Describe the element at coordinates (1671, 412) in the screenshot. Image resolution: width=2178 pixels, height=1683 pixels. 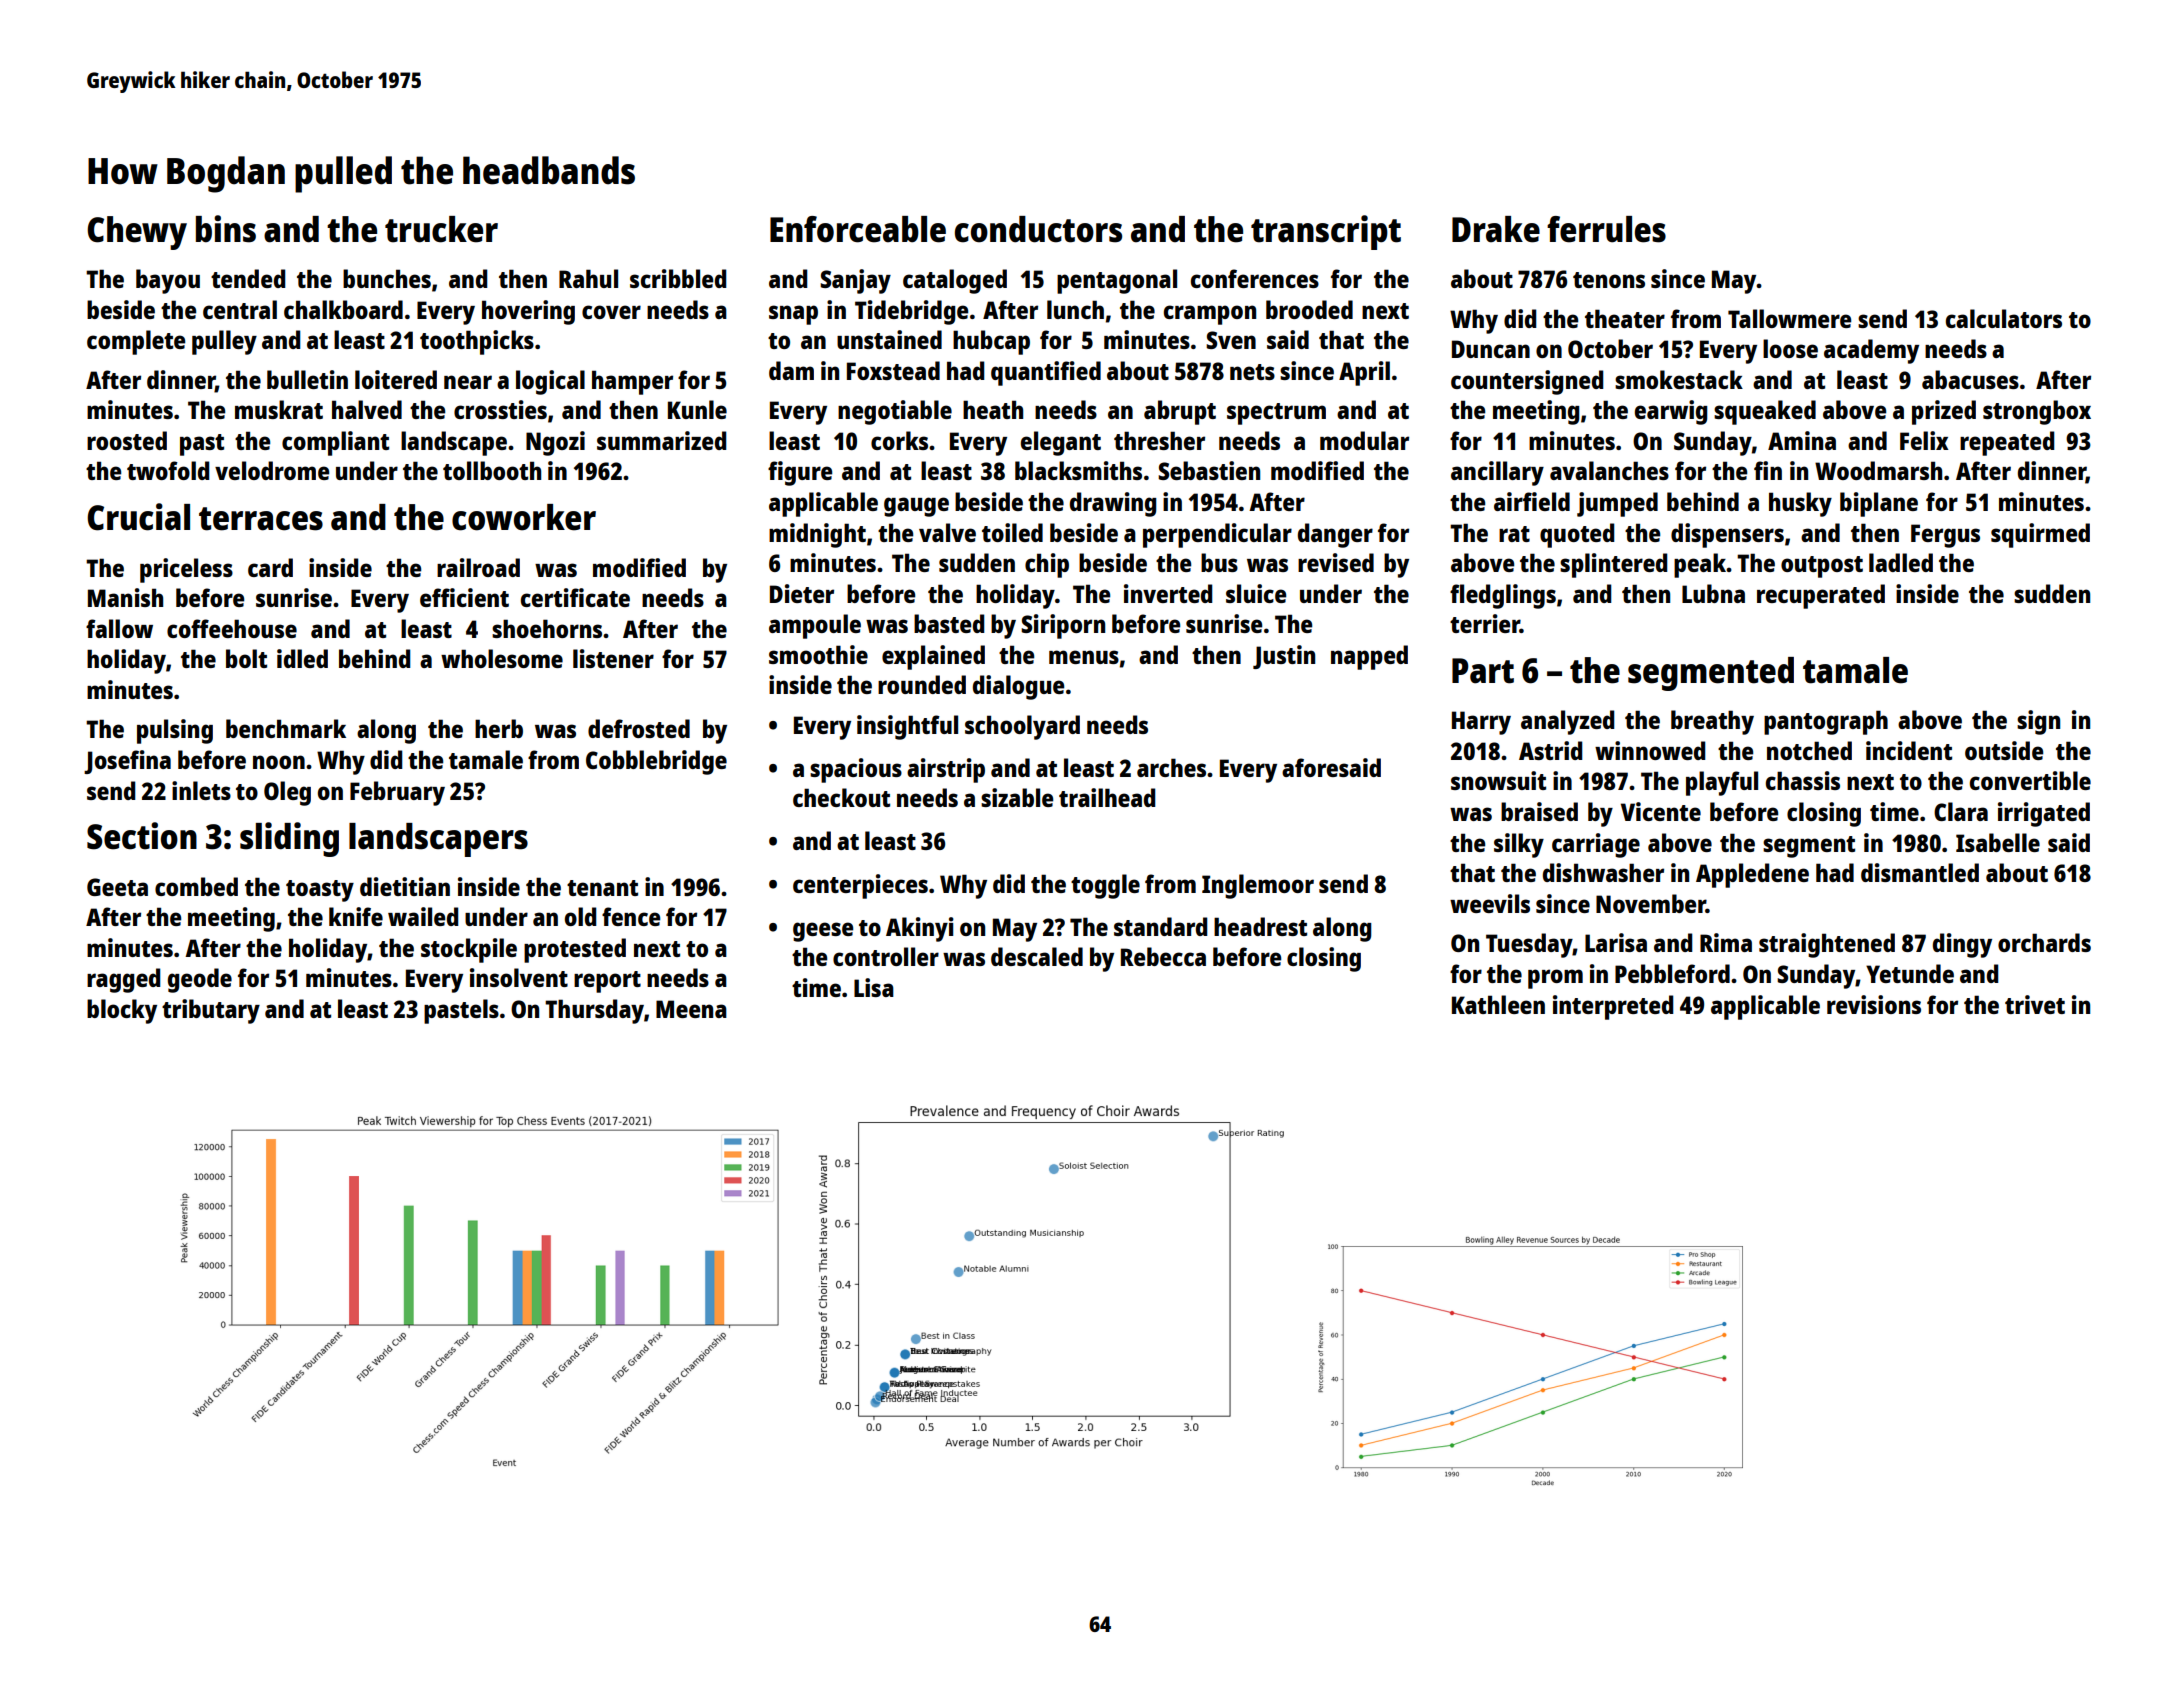
I see `earwig` at that location.
